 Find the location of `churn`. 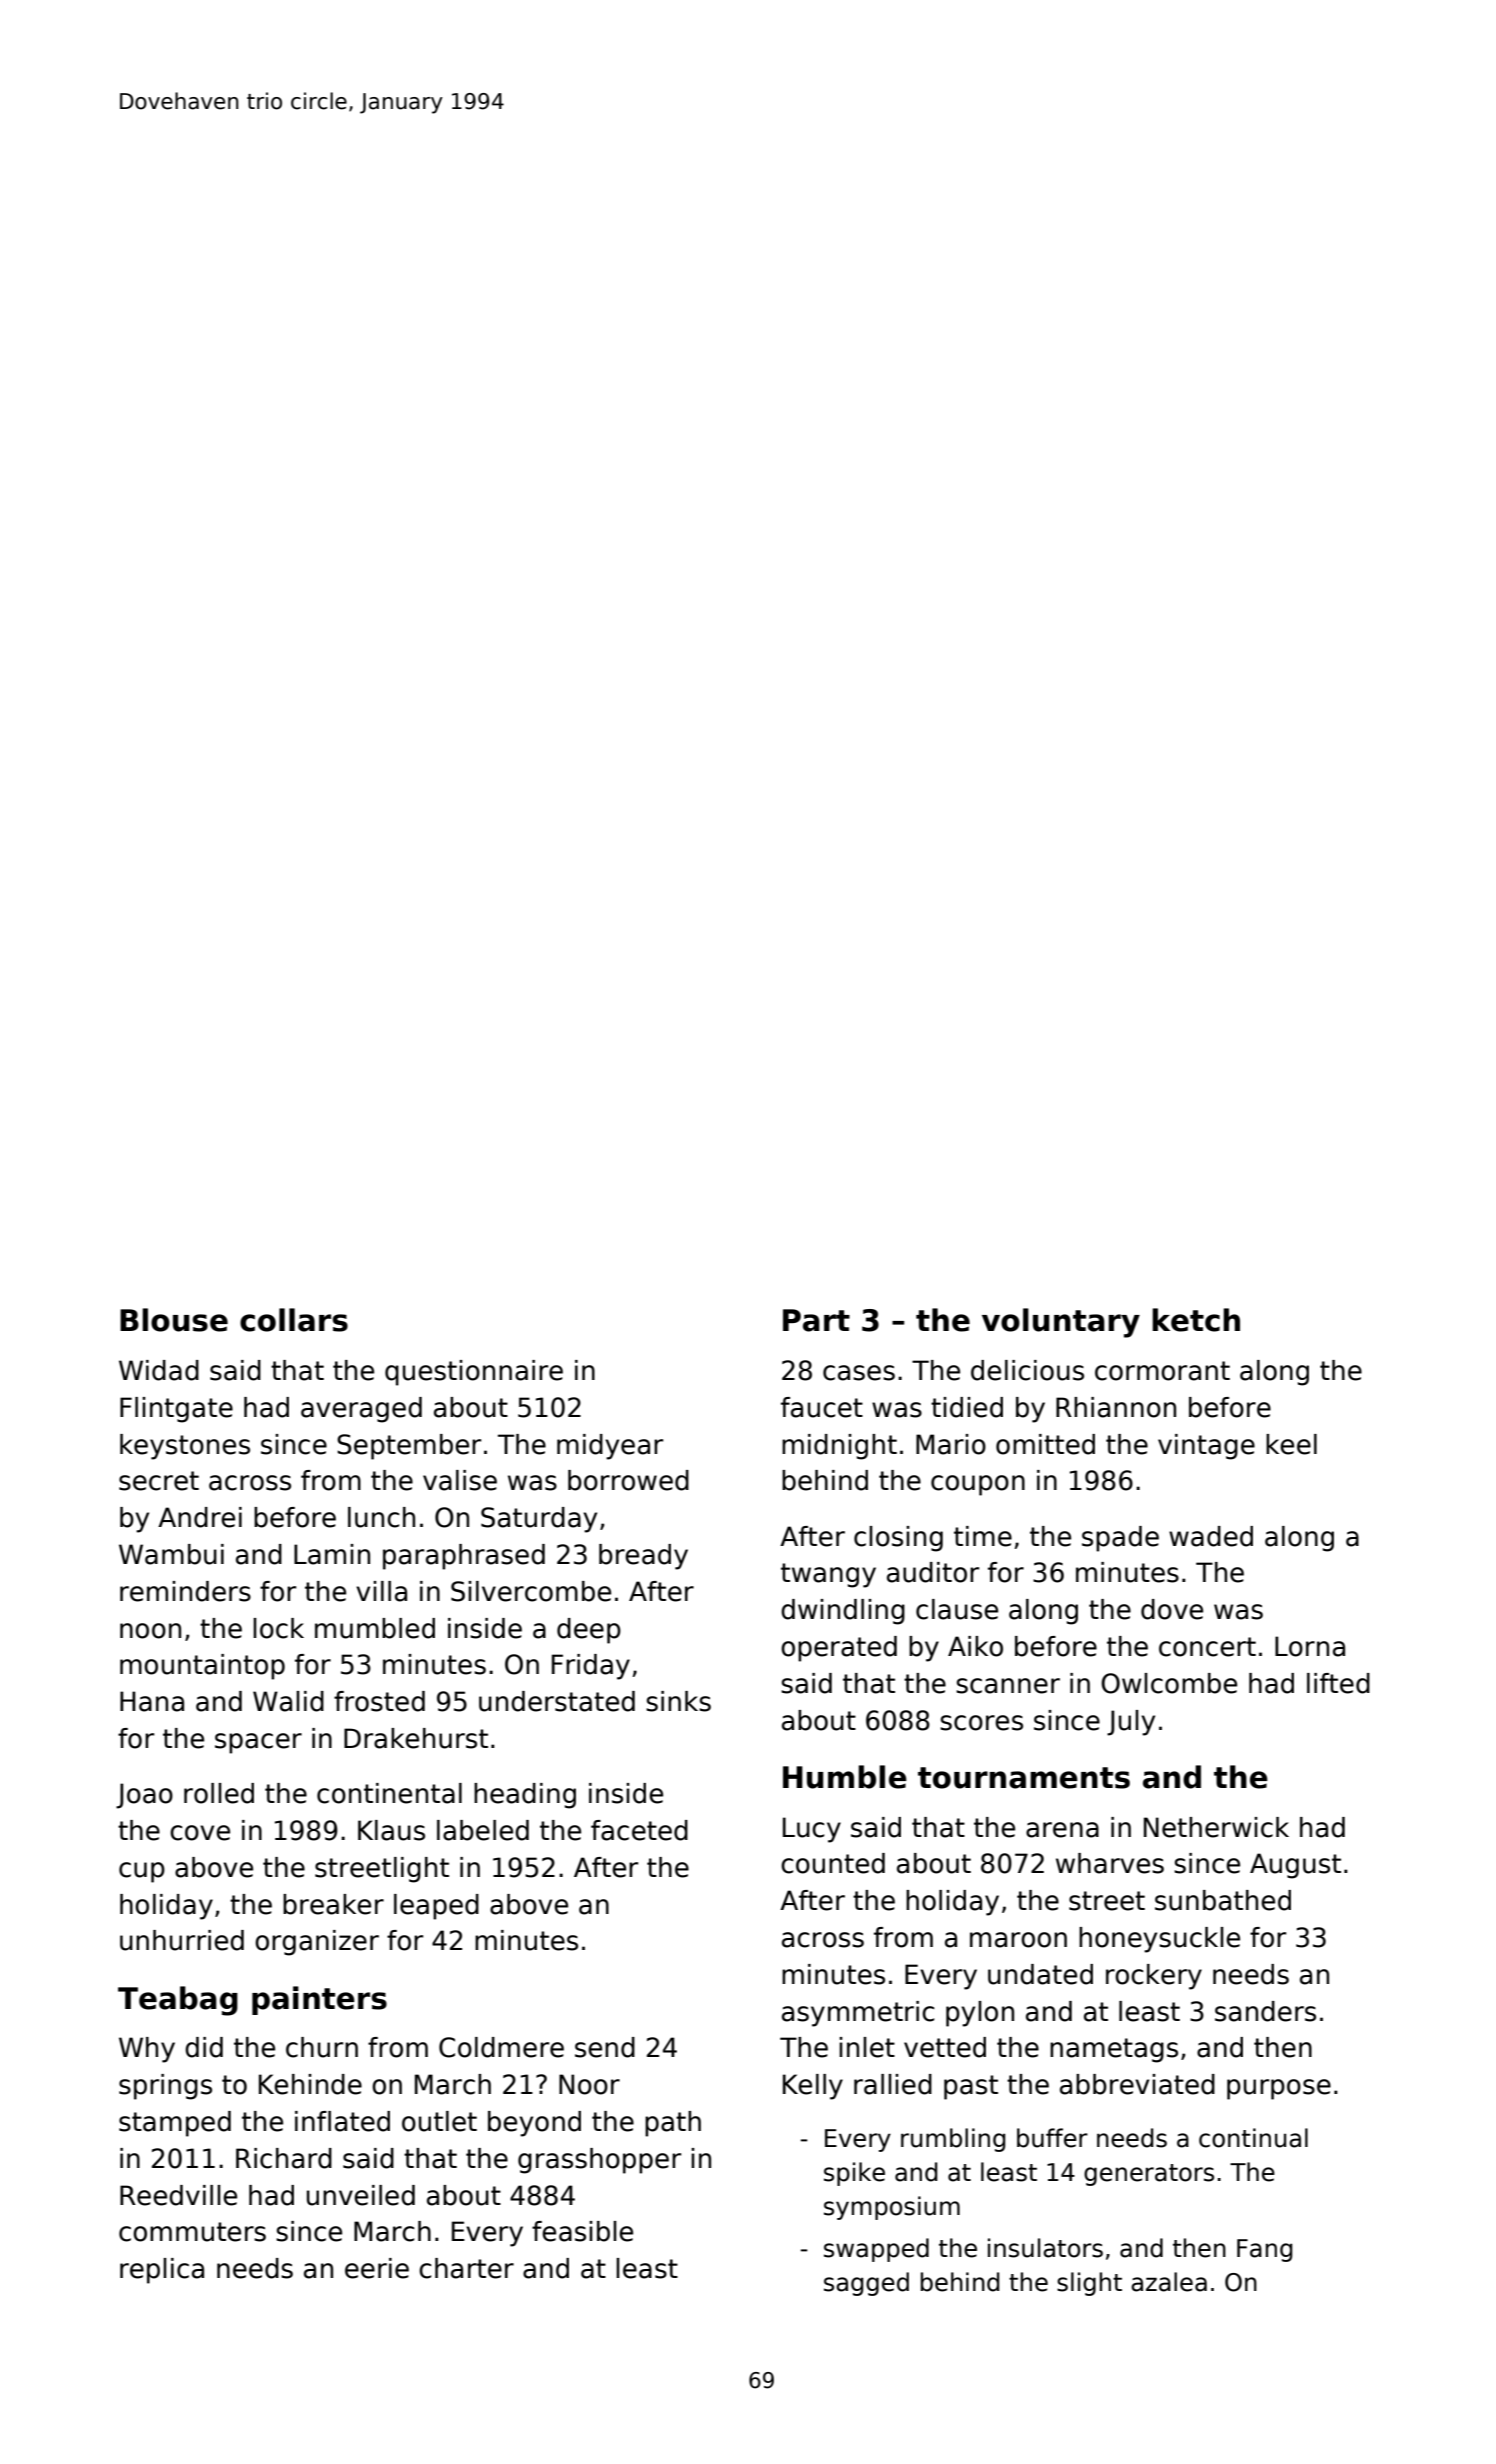

churn is located at coordinates (322, 2047).
